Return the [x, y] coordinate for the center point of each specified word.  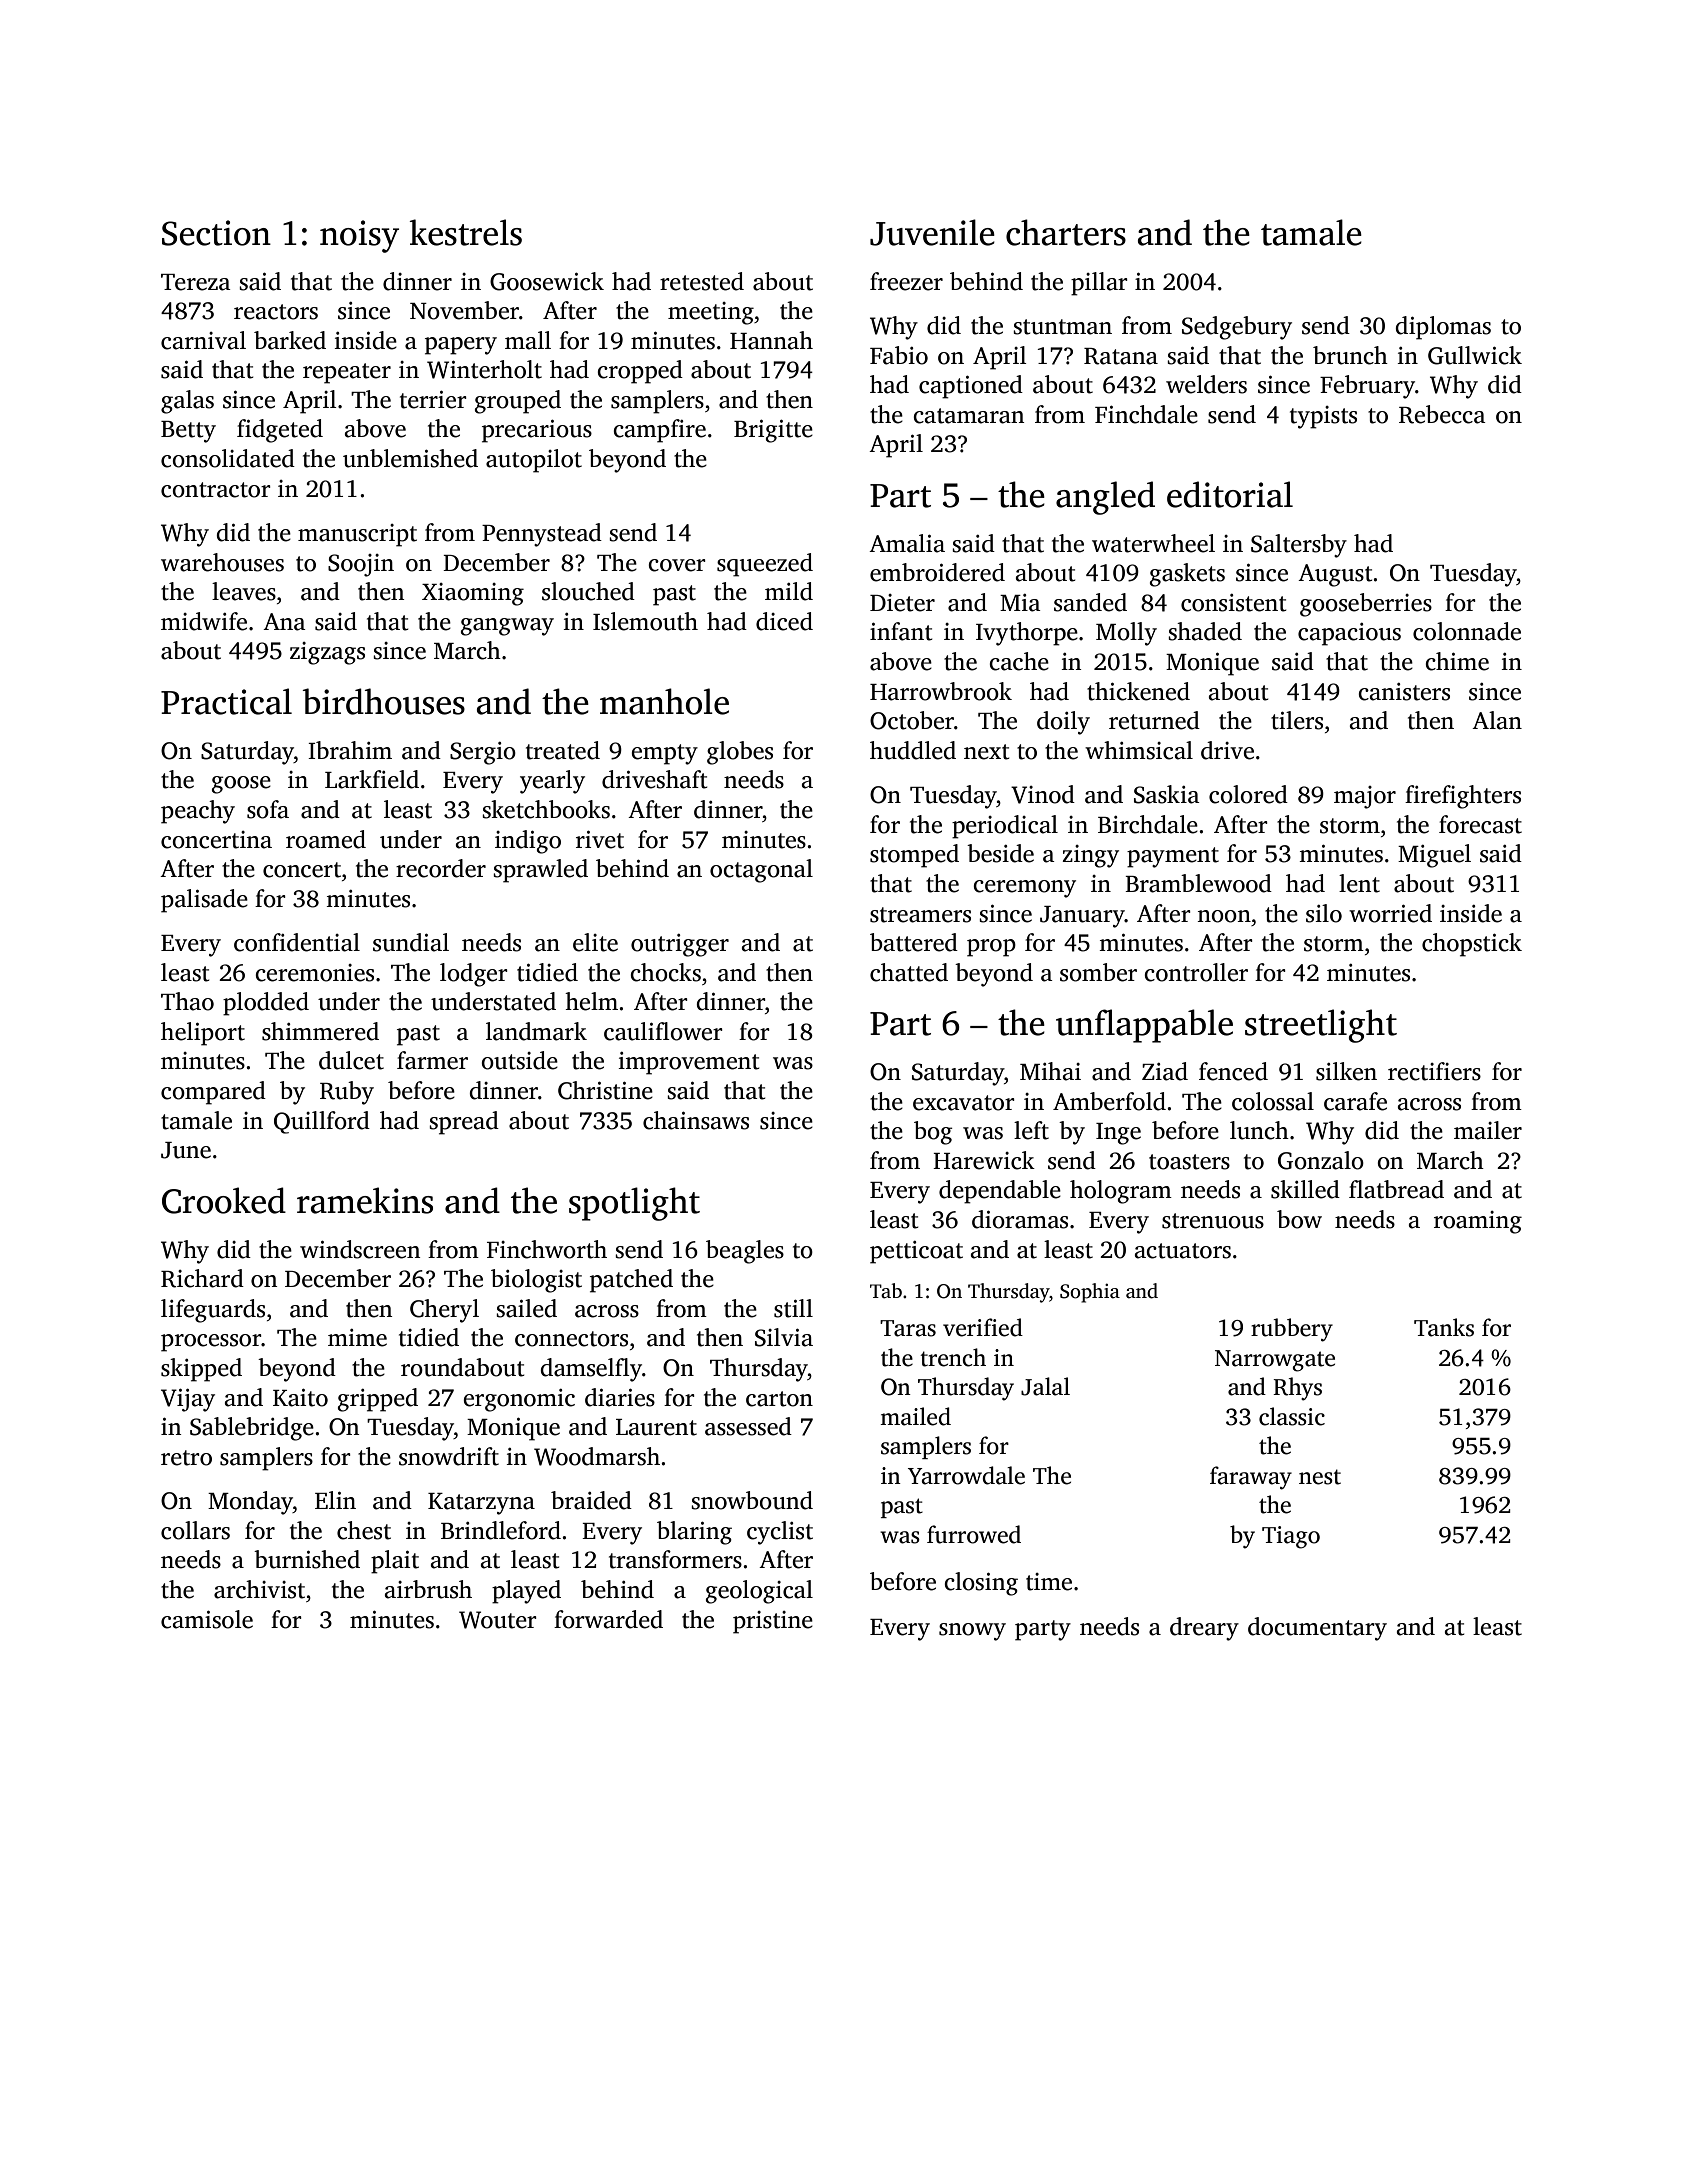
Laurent [656, 1427]
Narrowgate [1275, 1361]
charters [1066, 232]
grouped [518, 402]
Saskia [1167, 794]
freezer [906, 281]
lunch [1259, 1130]
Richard [202, 1278]
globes [740, 753]
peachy [198, 812]
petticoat [916, 1252]
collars [195, 1530]
